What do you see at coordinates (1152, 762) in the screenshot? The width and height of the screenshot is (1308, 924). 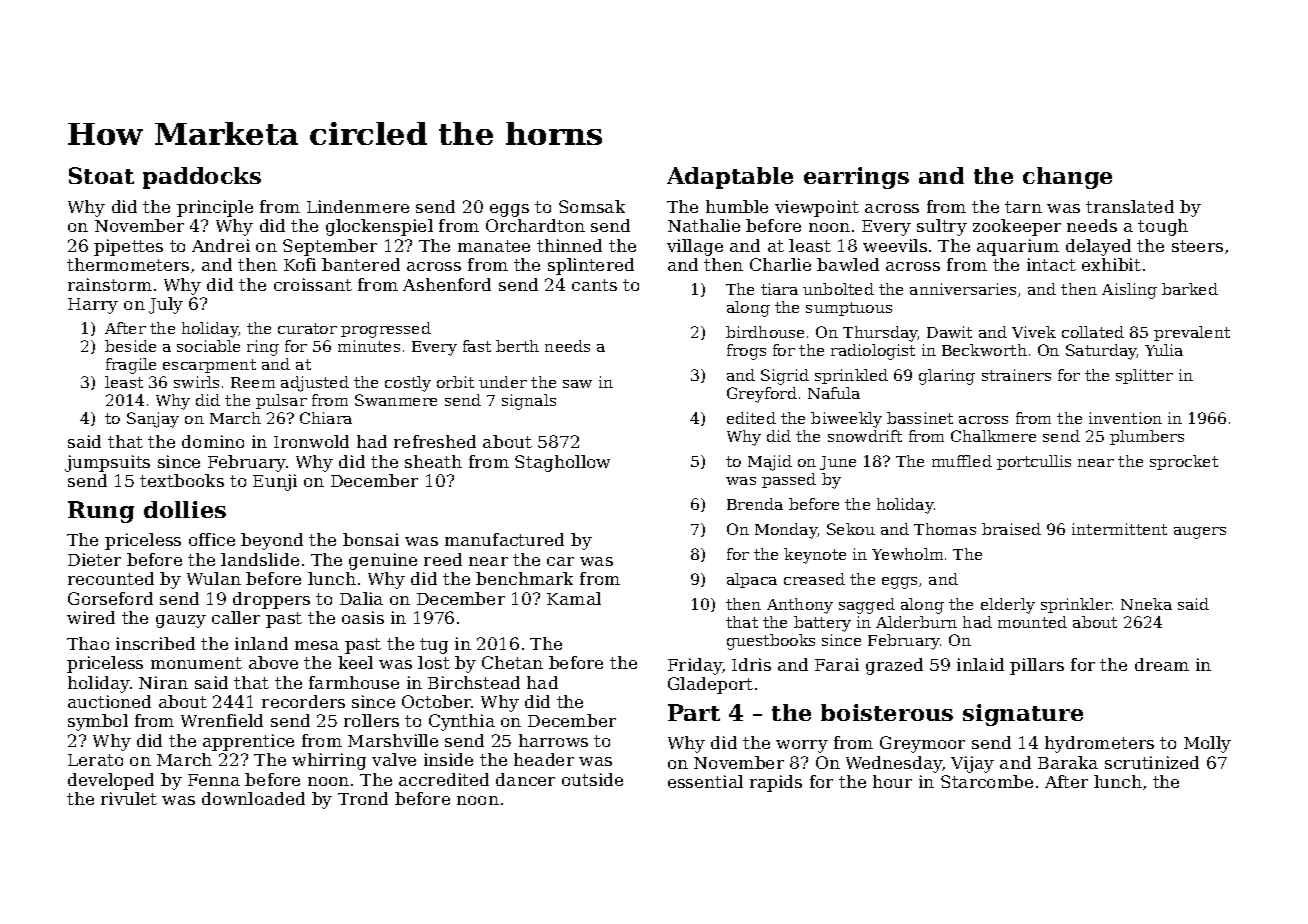 I see `scrutinized` at bounding box center [1152, 762].
